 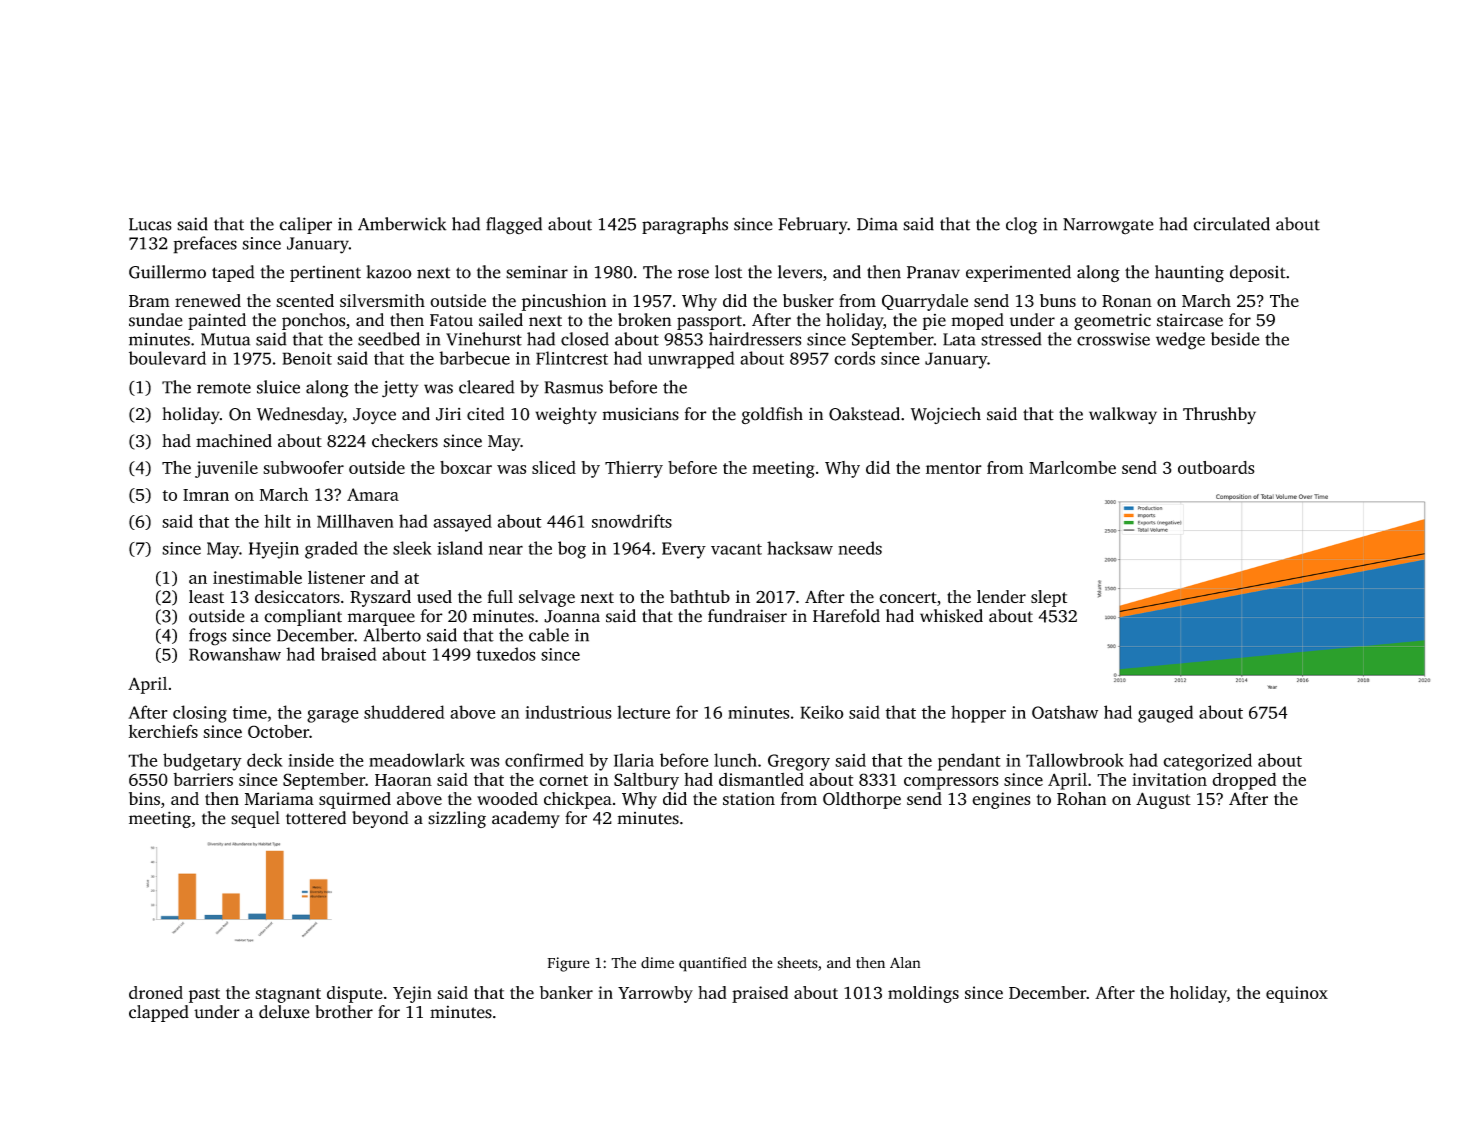 What do you see at coordinates (235, 654) in the screenshot?
I see `Rowanshaw` at bounding box center [235, 654].
